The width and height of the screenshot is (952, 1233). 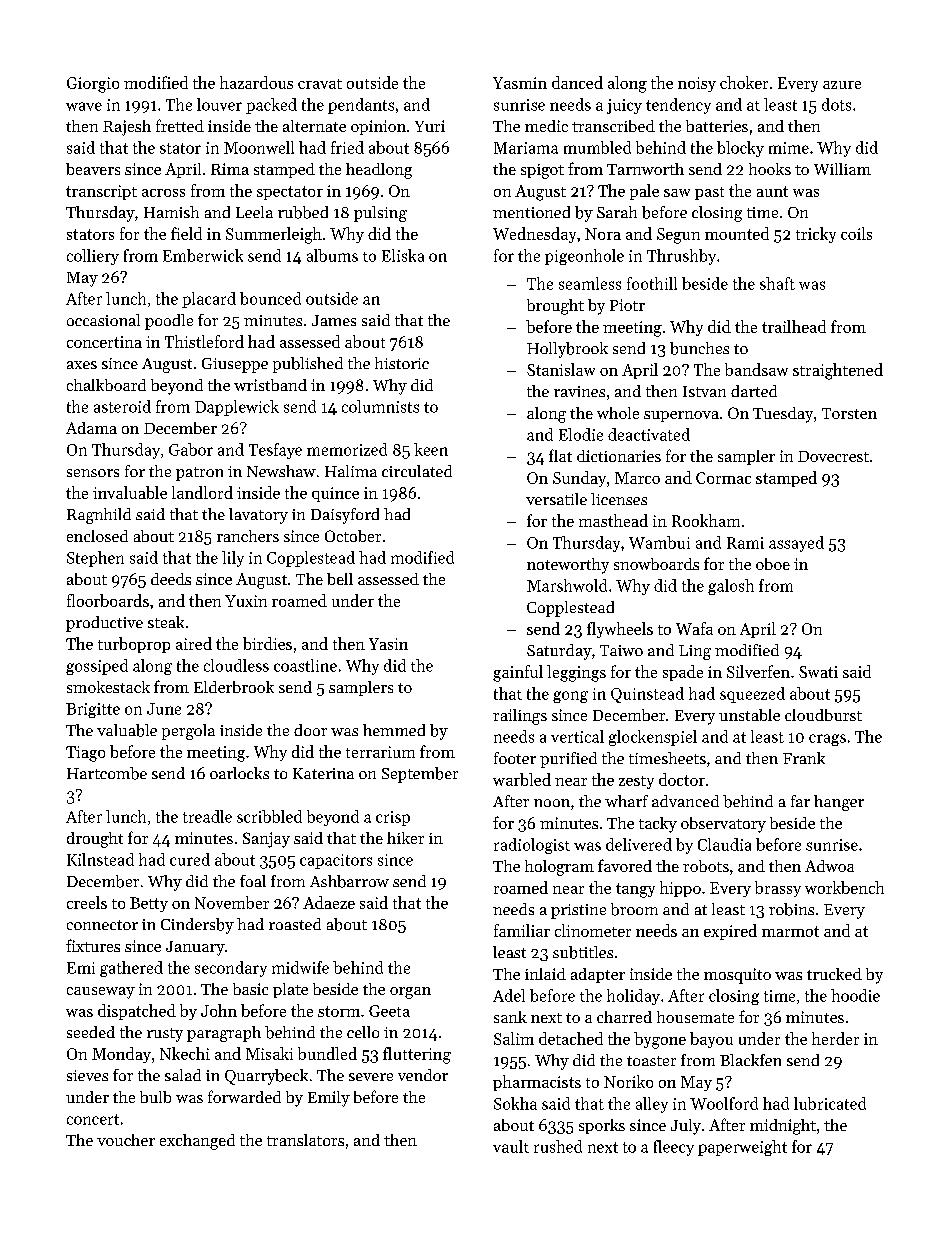 What do you see at coordinates (842, 85) in the screenshot?
I see `azure` at bounding box center [842, 85].
